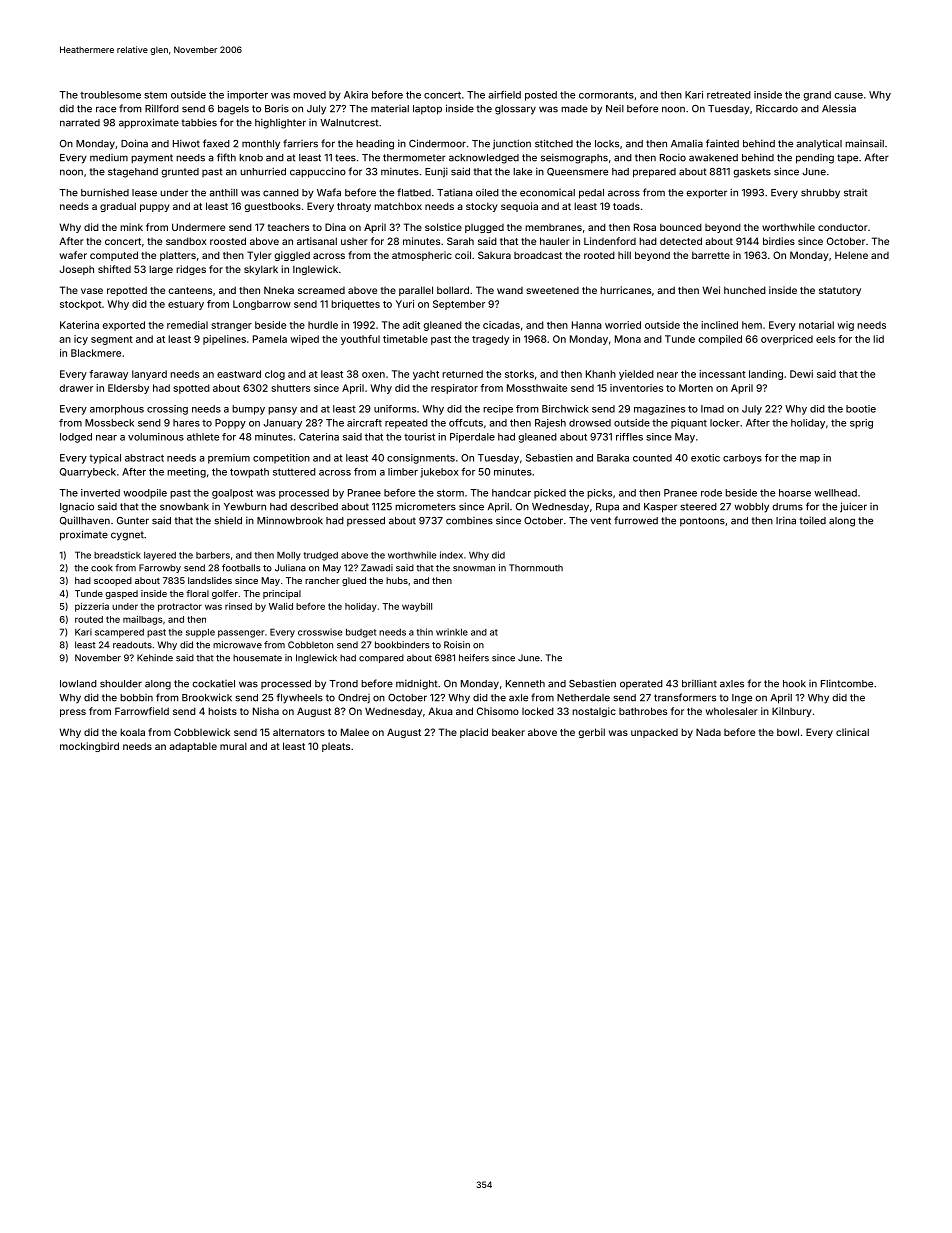  Describe the element at coordinates (292, 256) in the image. I see `giggled` at that location.
